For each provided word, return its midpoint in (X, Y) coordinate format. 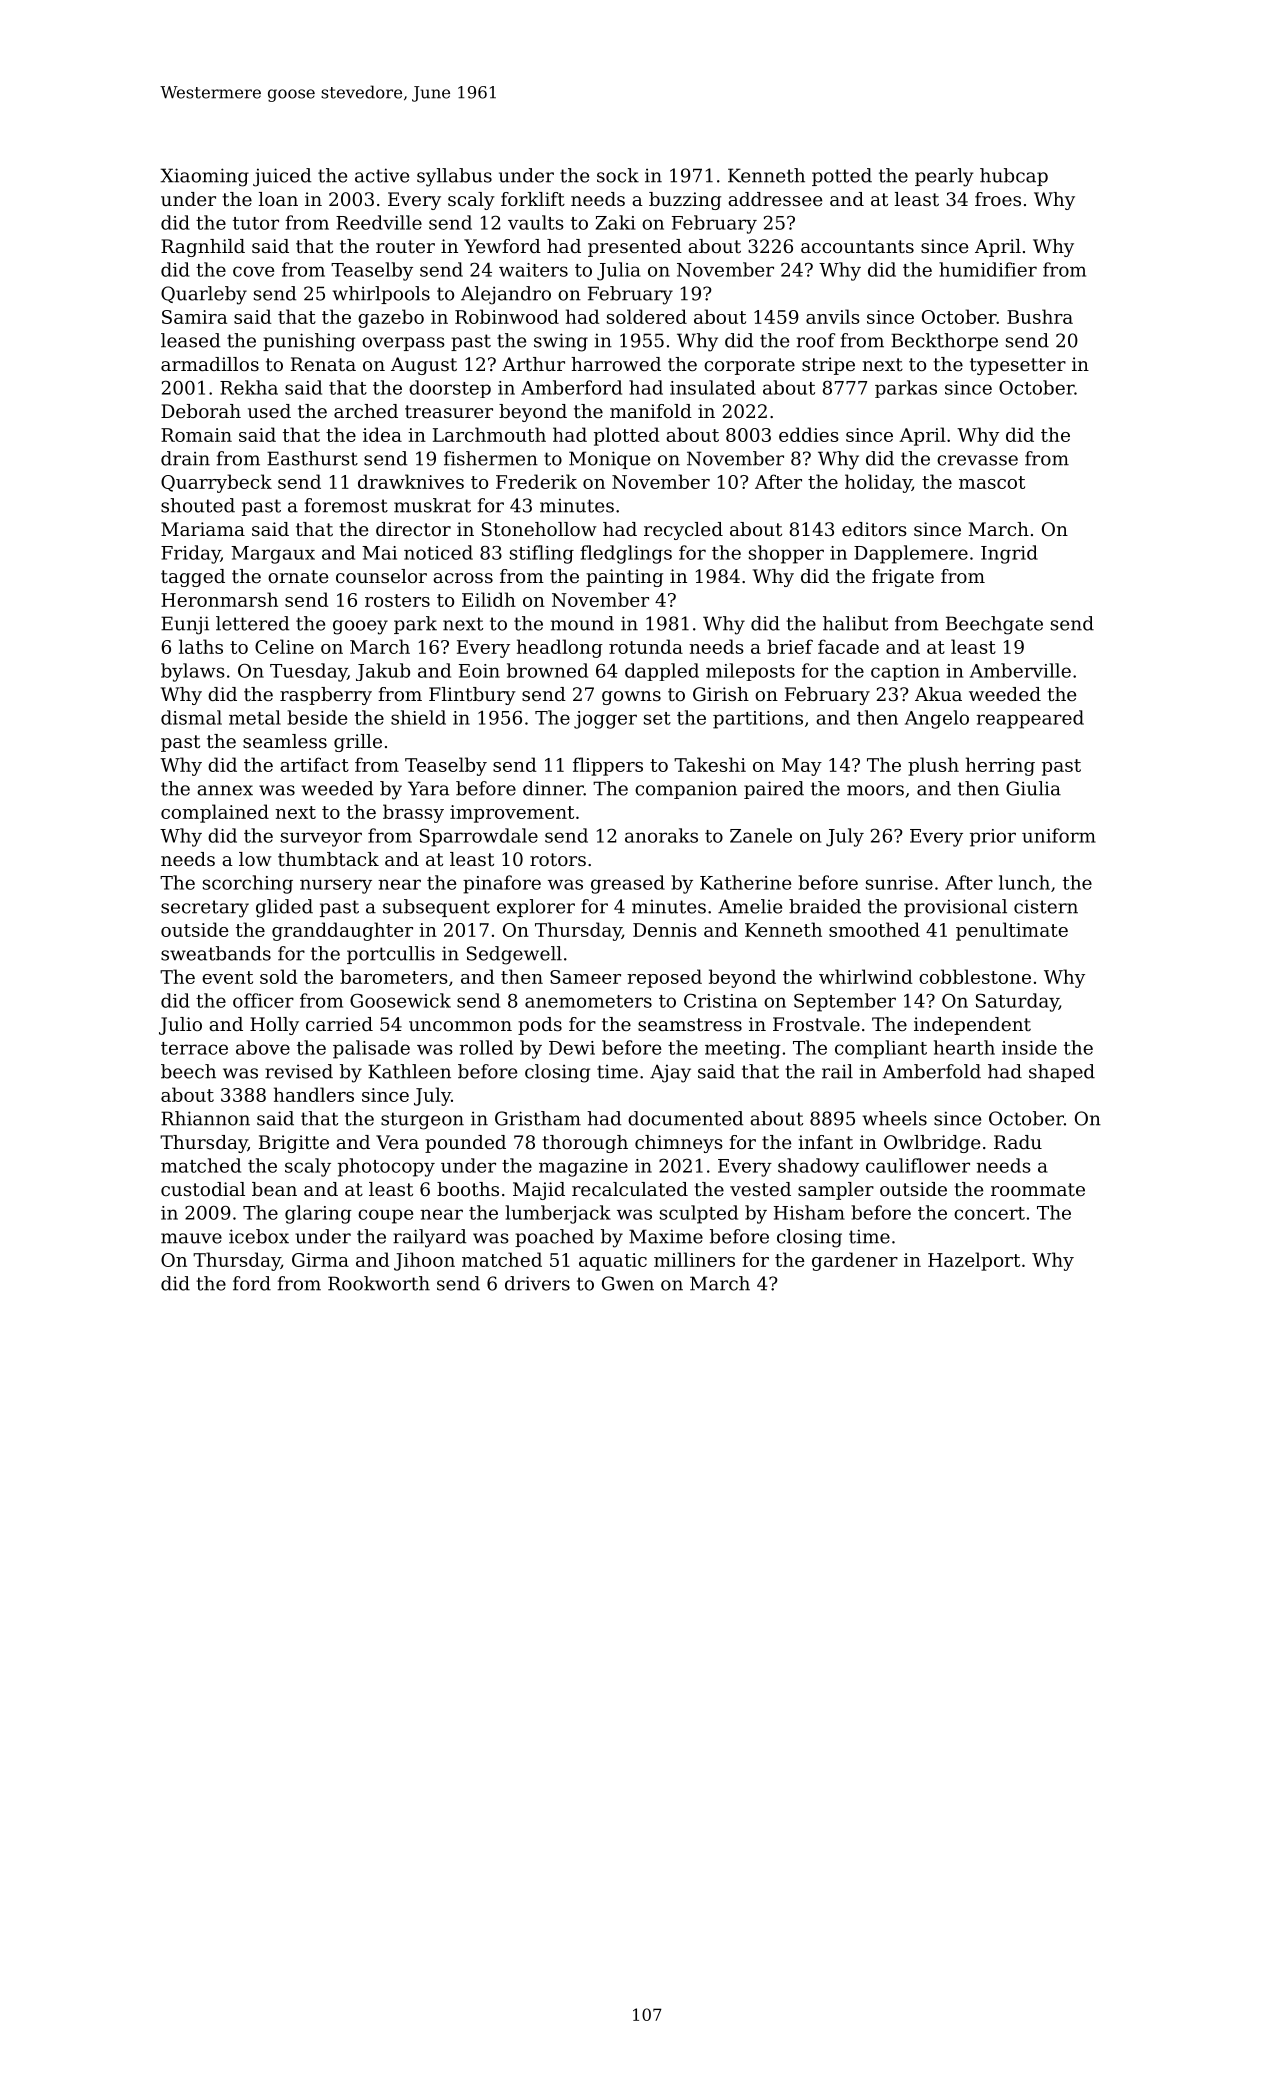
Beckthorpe (944, 342)
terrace (194, 1048)
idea (382, 434)
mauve (191, 1238)
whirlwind (866, 976)
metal (255, 717)
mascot (992, 482)
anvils (833, 316)
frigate (903, 578)
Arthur (533, 364)
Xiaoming (204, 177)
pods (540, 1026)
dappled (662, 672)
